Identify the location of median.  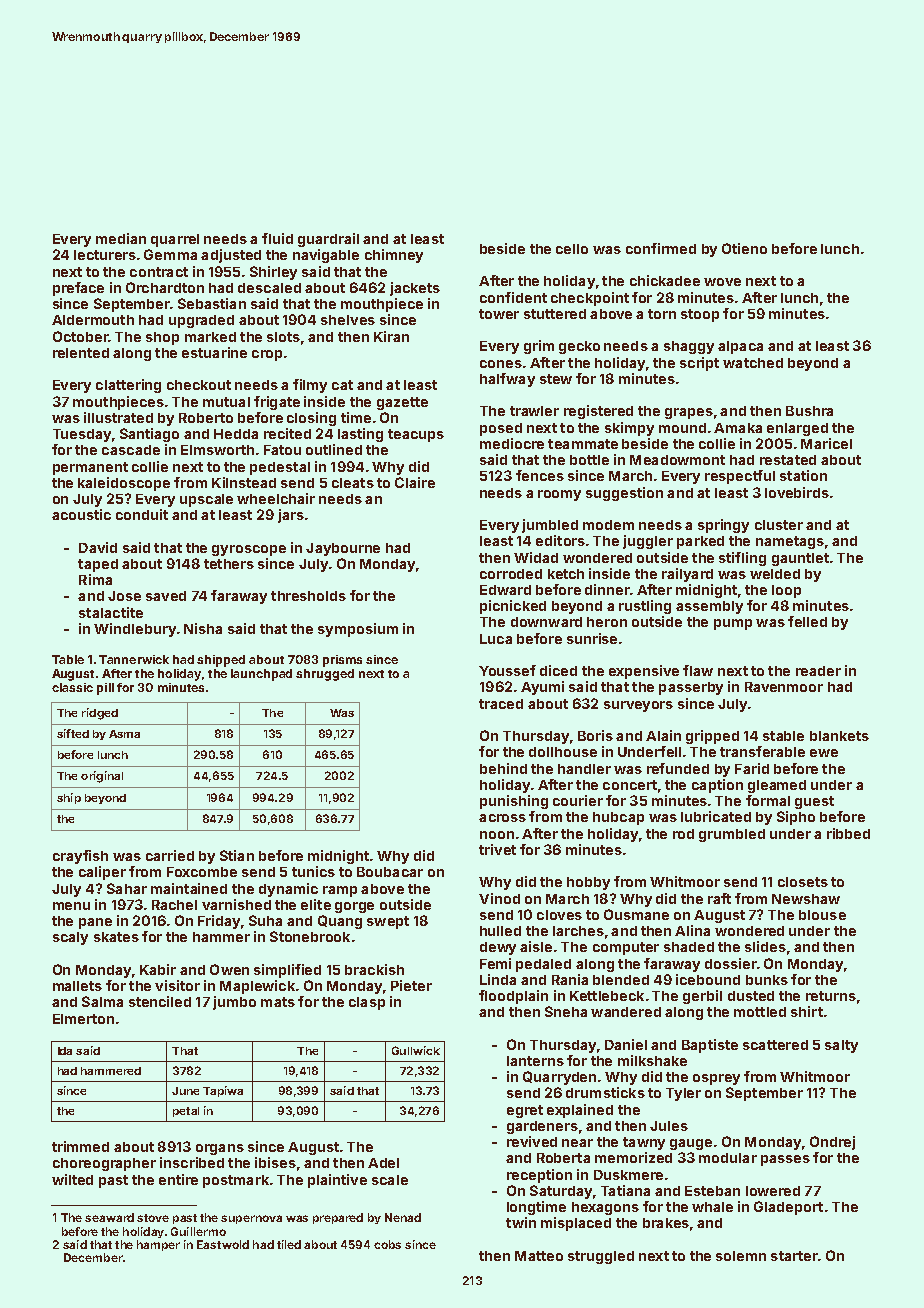
(121, 238).
